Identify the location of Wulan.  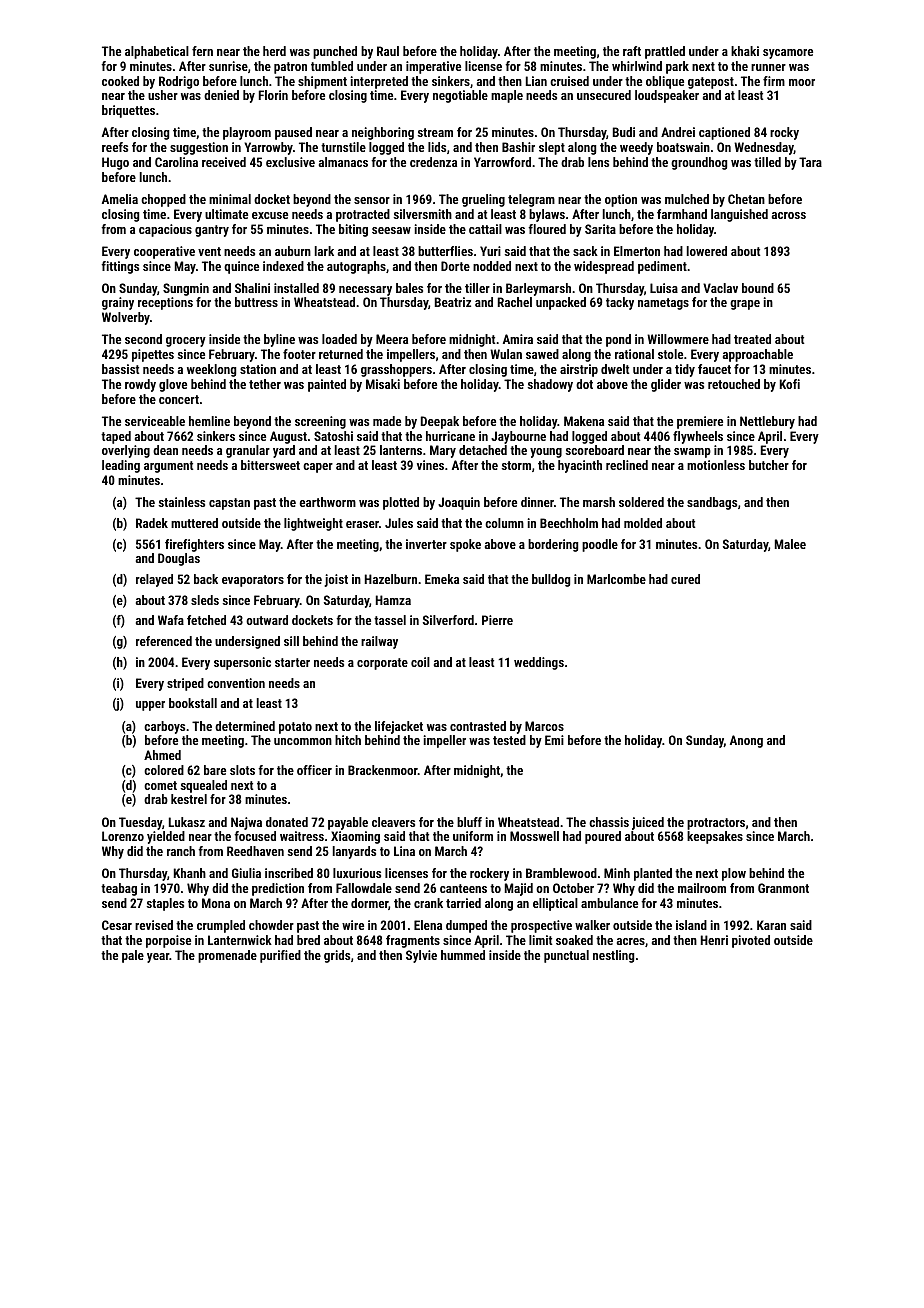
(506, 354).
